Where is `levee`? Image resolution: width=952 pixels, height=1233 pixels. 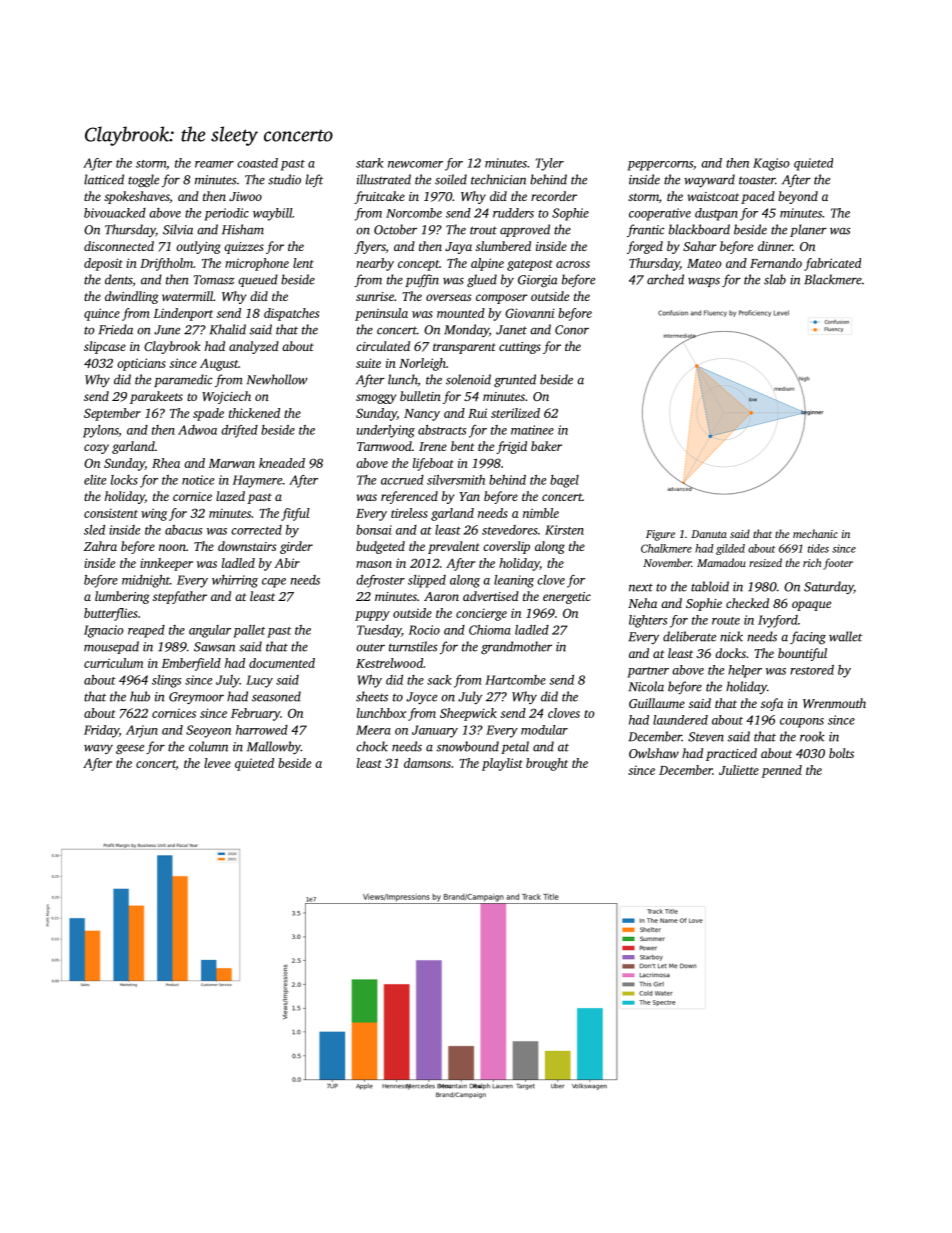
levee is located at coordinates (217, 763).
